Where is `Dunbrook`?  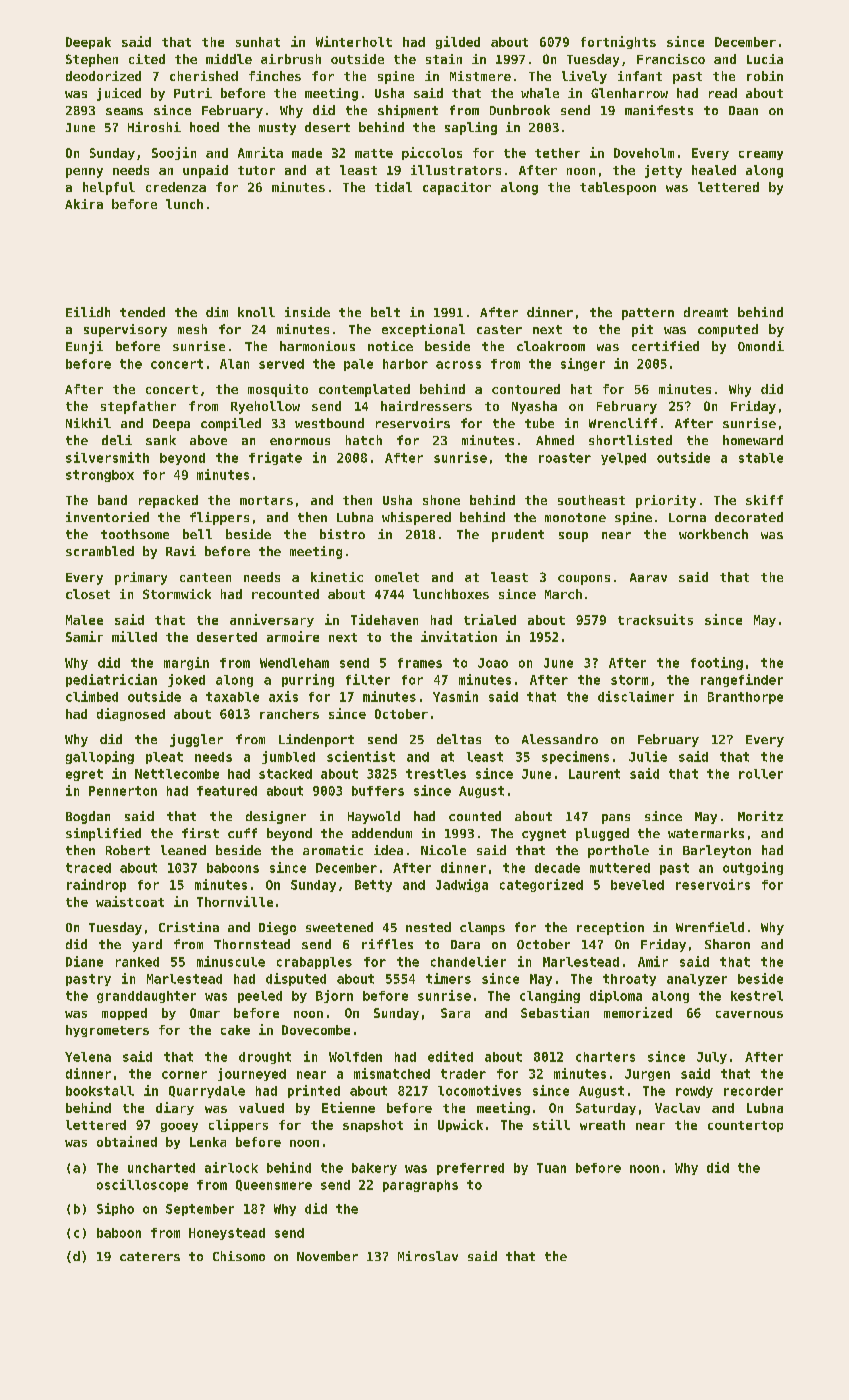
Dunbrook is located at coordinates (520, 110).
